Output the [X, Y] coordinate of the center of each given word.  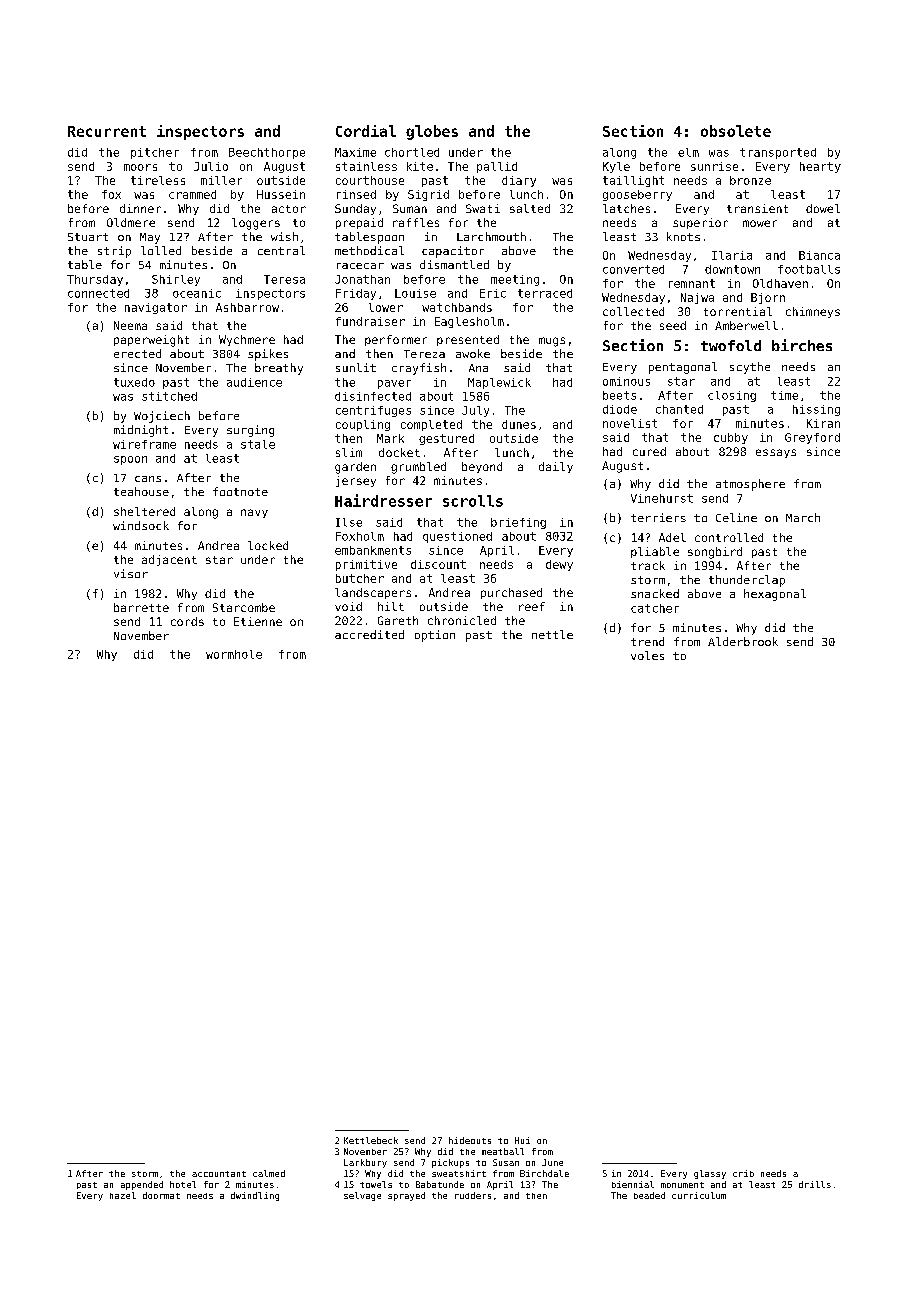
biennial [633, 1184]
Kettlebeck [371, 1140]
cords [187, 621]
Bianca [819, 255]
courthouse [370, 180]
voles [647, 655]
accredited [369, 634]
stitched [169, 396]
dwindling [255, 1196]
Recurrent [107, 131]
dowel [823, 208]
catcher [655, 608]
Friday [356, 294]
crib [743, 1173]
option [435, 636]
